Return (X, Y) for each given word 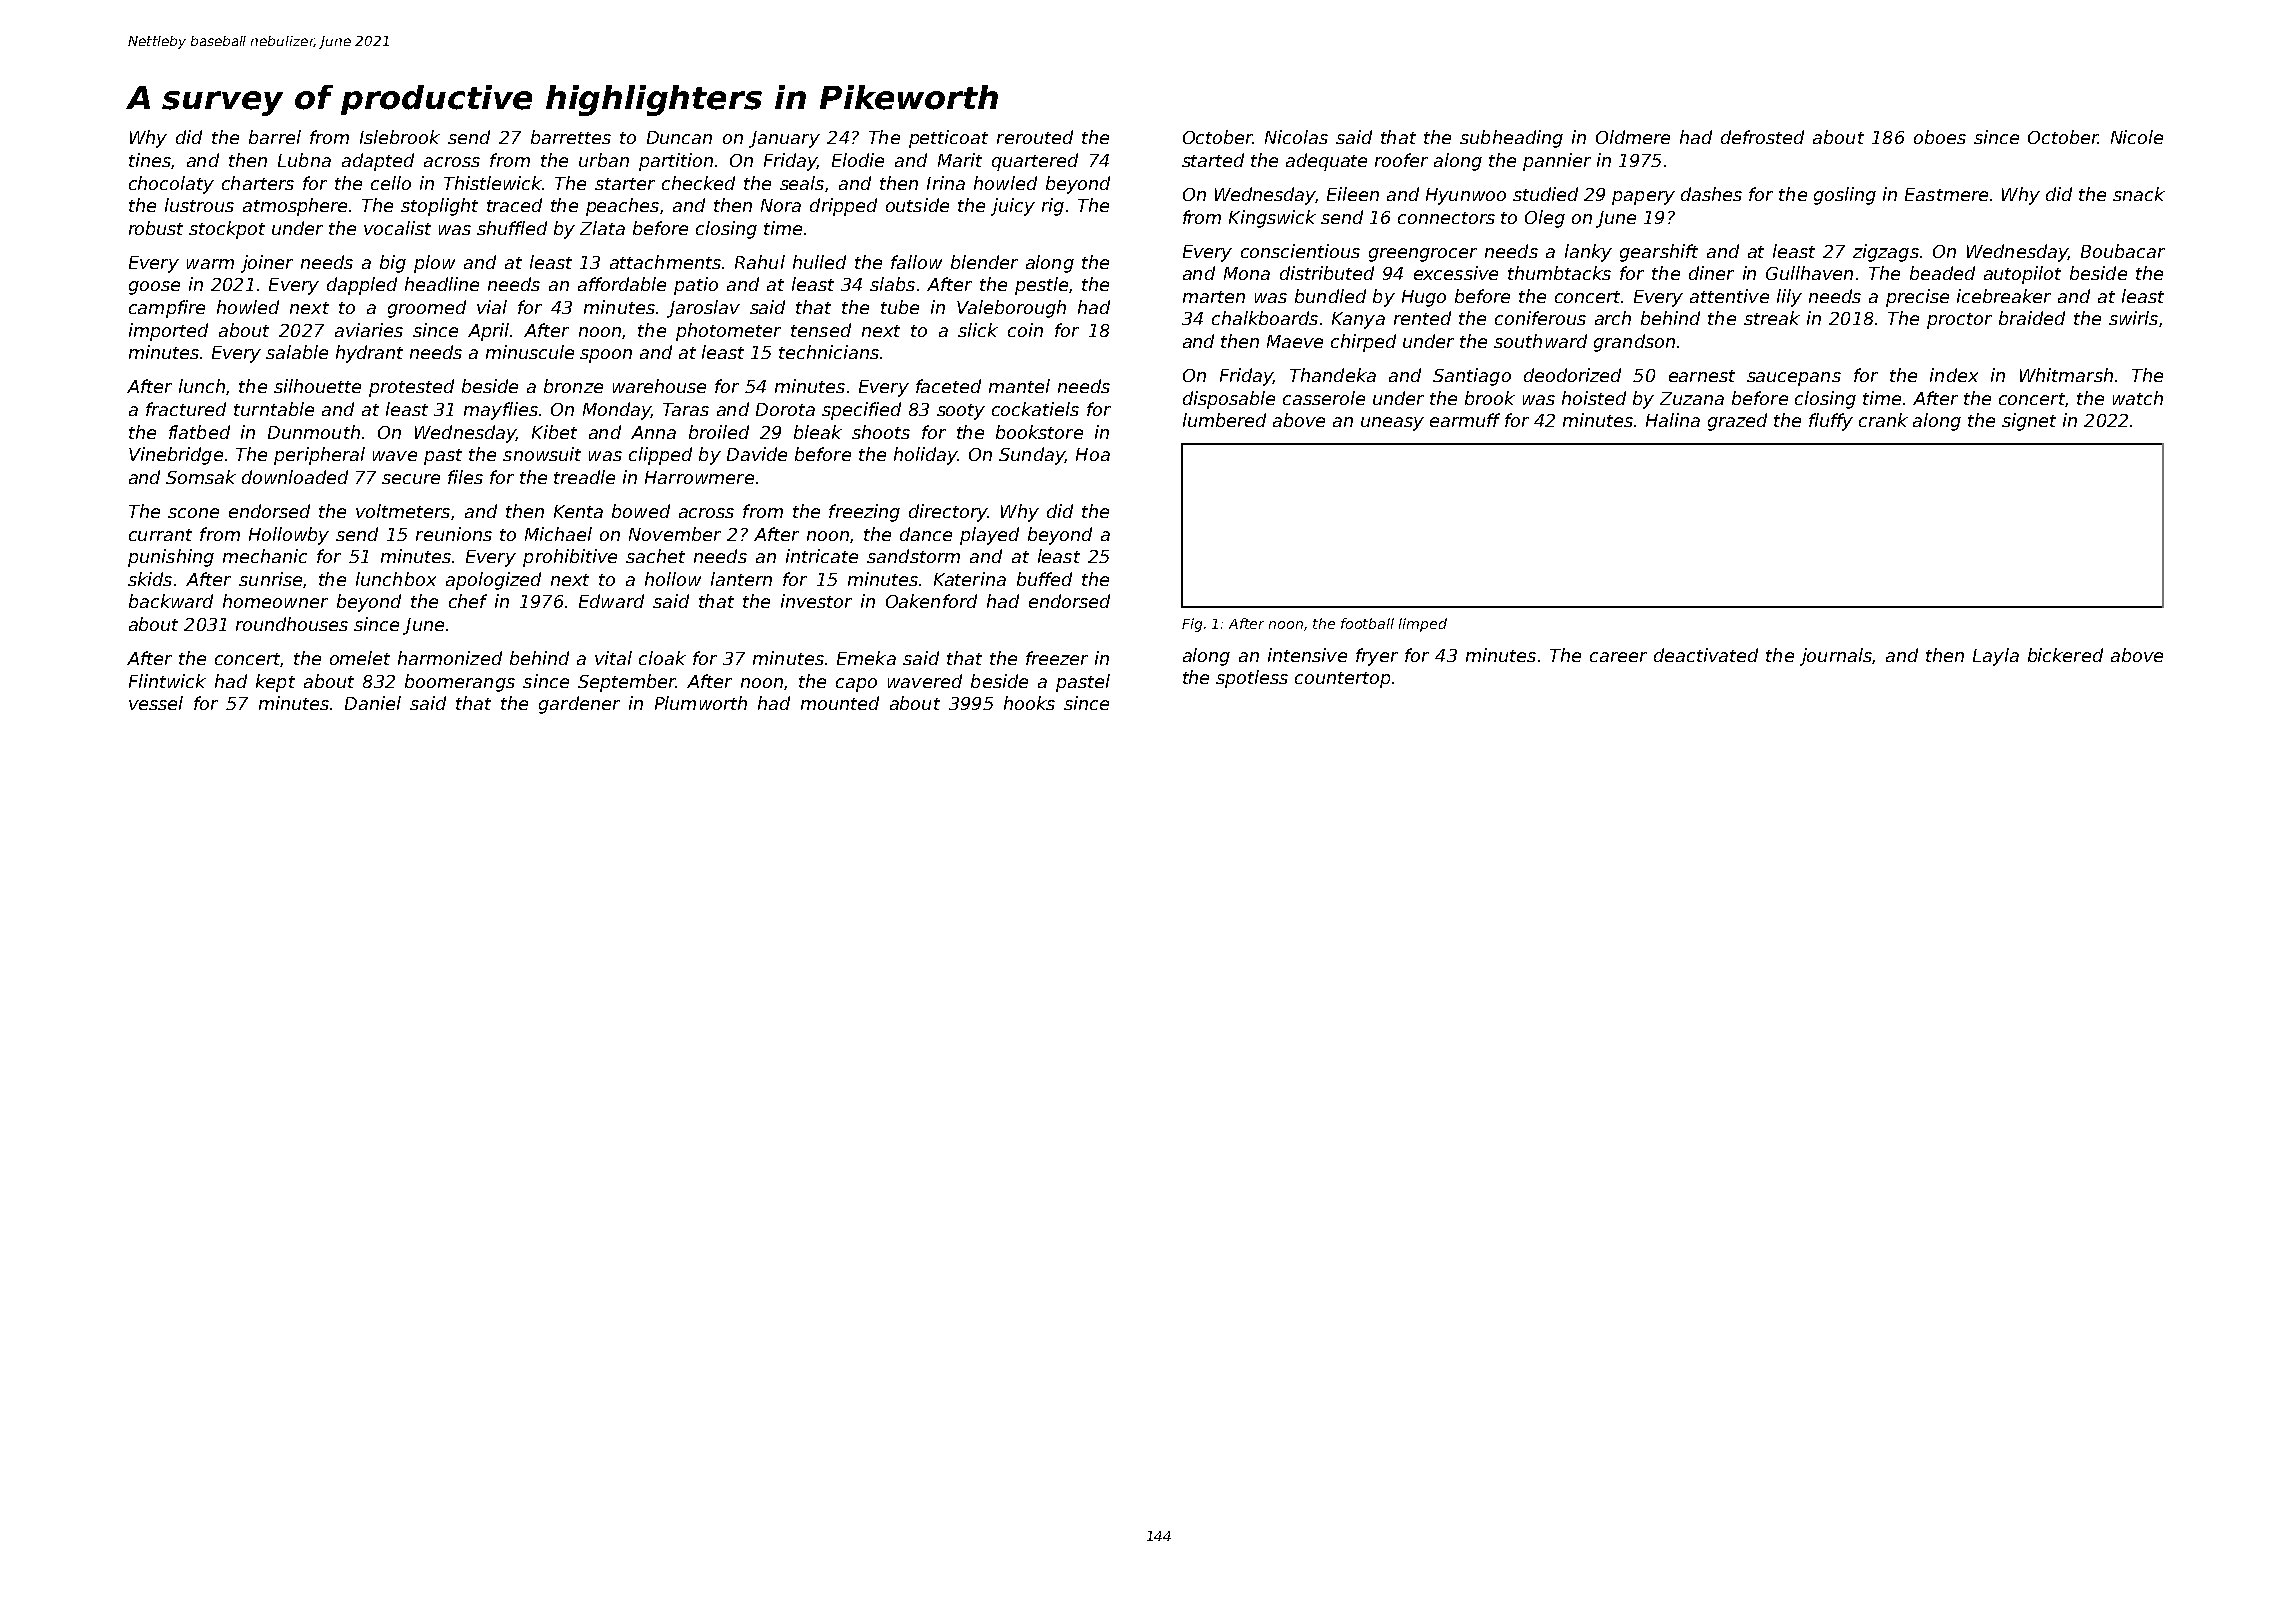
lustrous (199, 205)
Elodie (858, 160)
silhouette (317, 386)
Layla (1996, 657)
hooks (1029, 703)
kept (275, 683)
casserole (1324, 398)
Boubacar (2123, 251)
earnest (1702, 376)
